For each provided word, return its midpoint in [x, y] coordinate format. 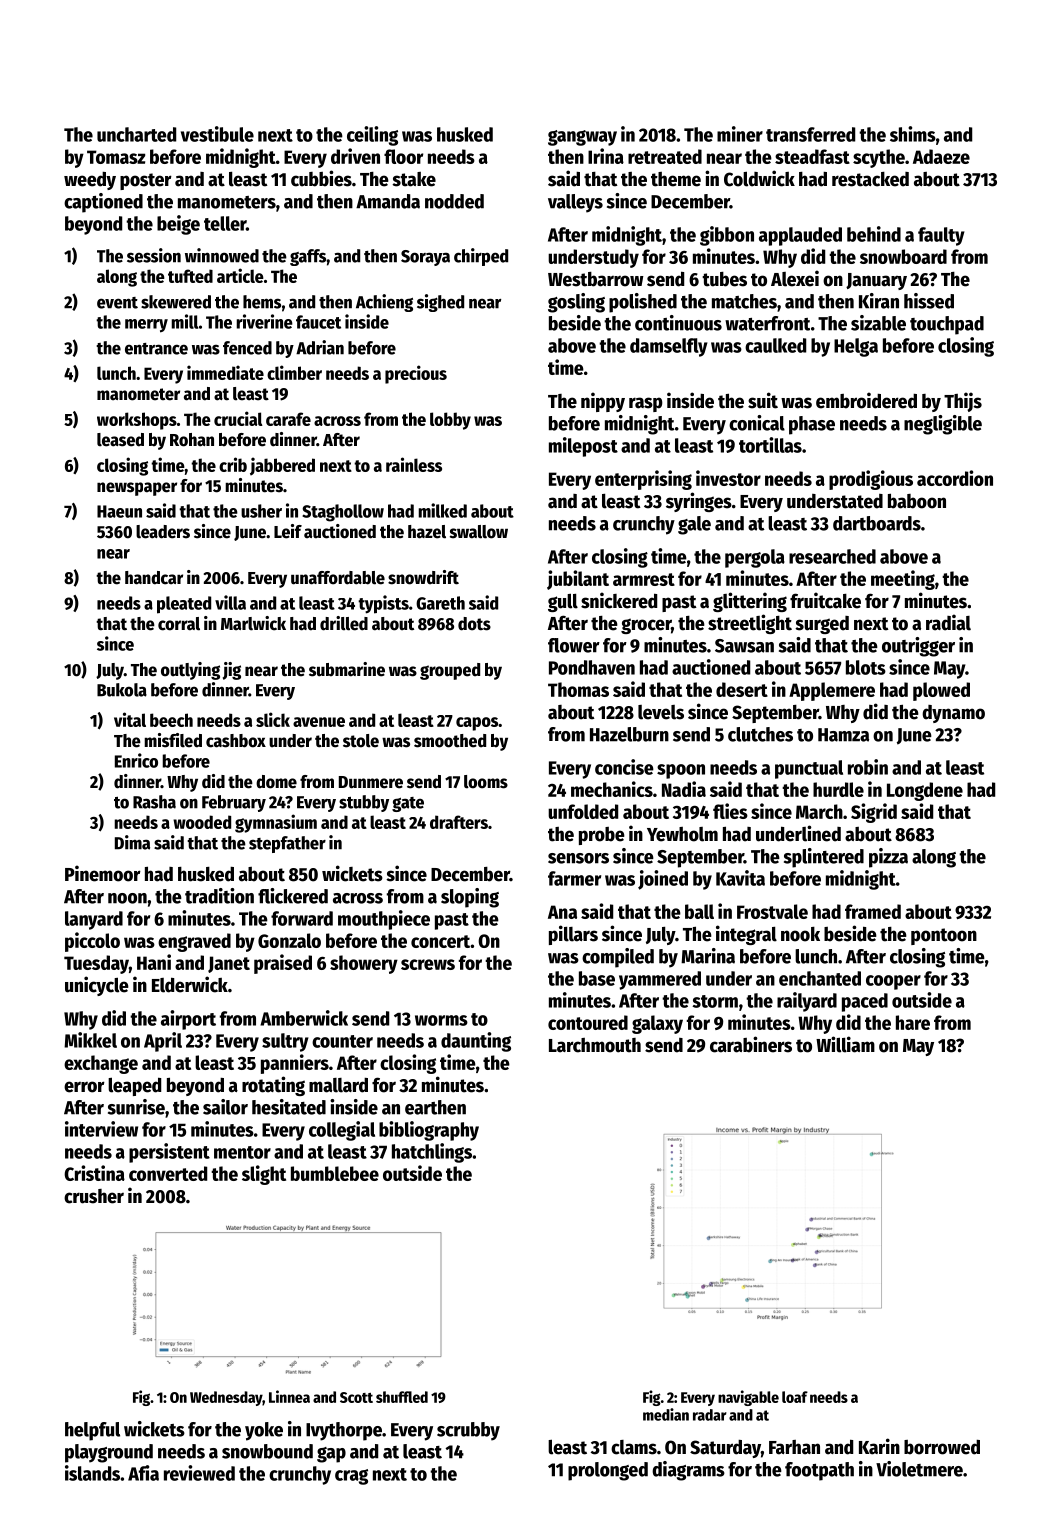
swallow [479, 532]
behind [874, 234]
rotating [273, 1086]
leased [120, 440]
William [845, 1044]
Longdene [925, 791]
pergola [755, 558]
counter [342, 1041]
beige [178, 225]
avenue [319, 722]
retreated [665, 156]
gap [331, 1455]
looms [486, 782]
